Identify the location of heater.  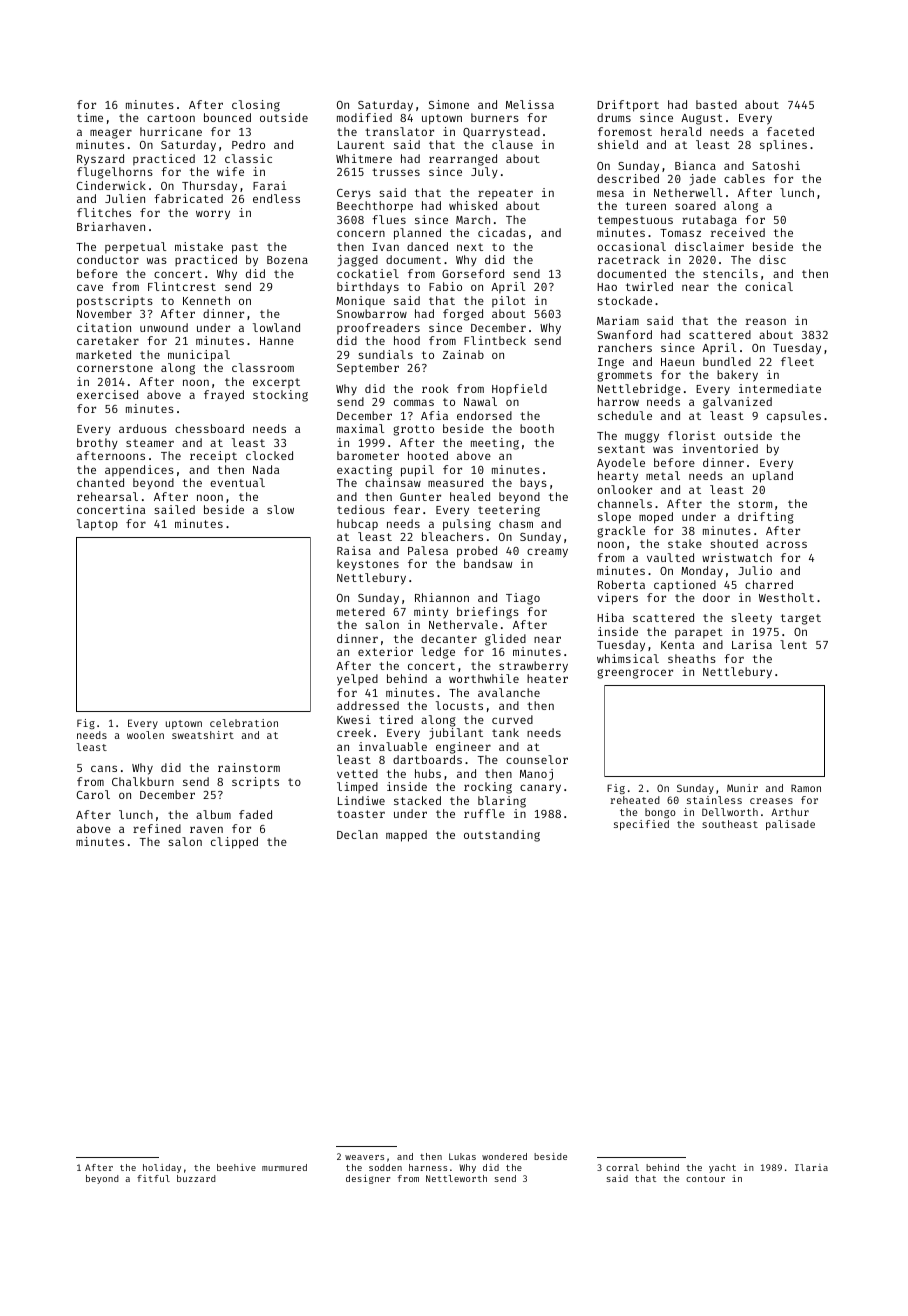
(547, 678).
